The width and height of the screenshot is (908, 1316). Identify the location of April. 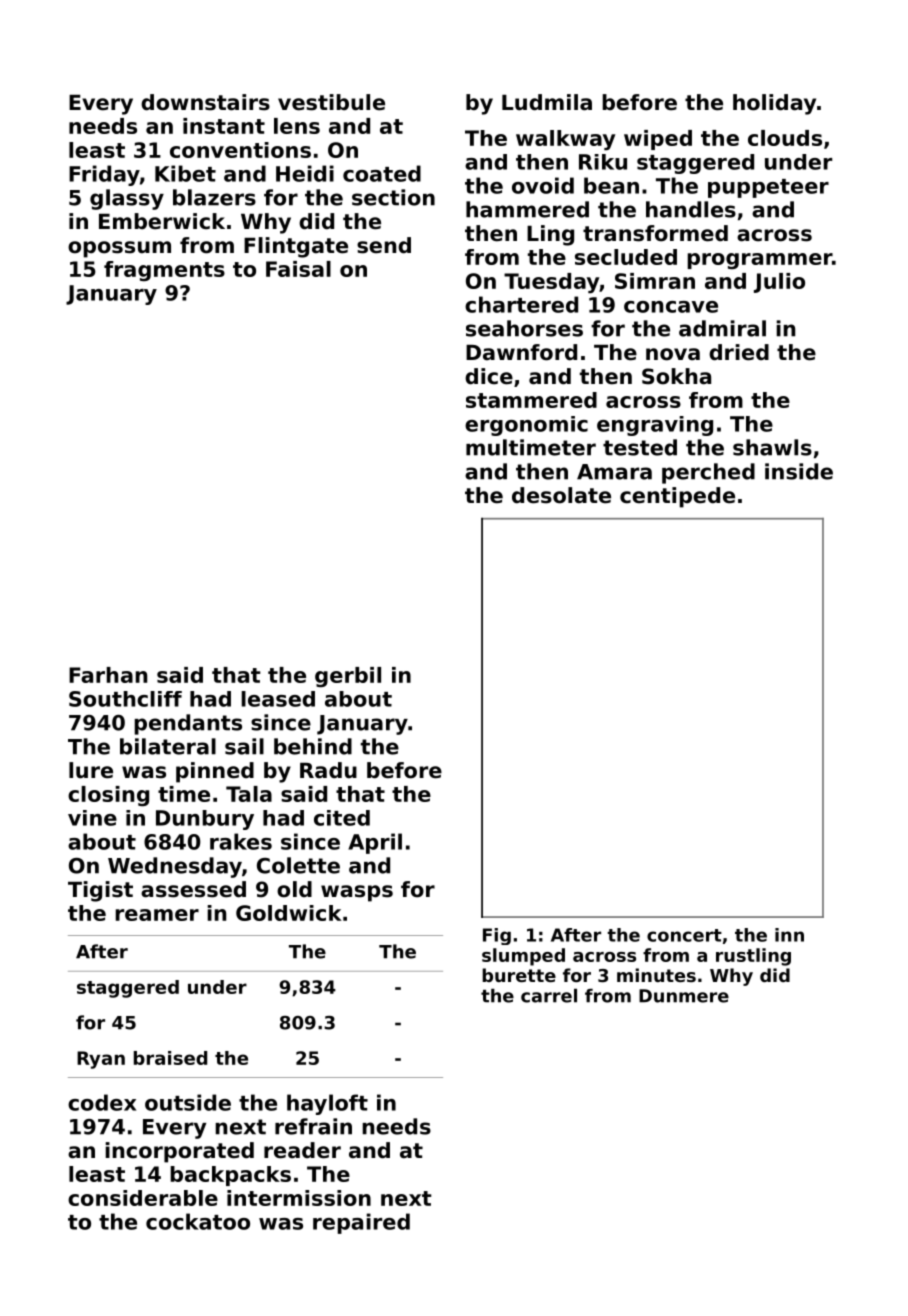
(375, 843).
